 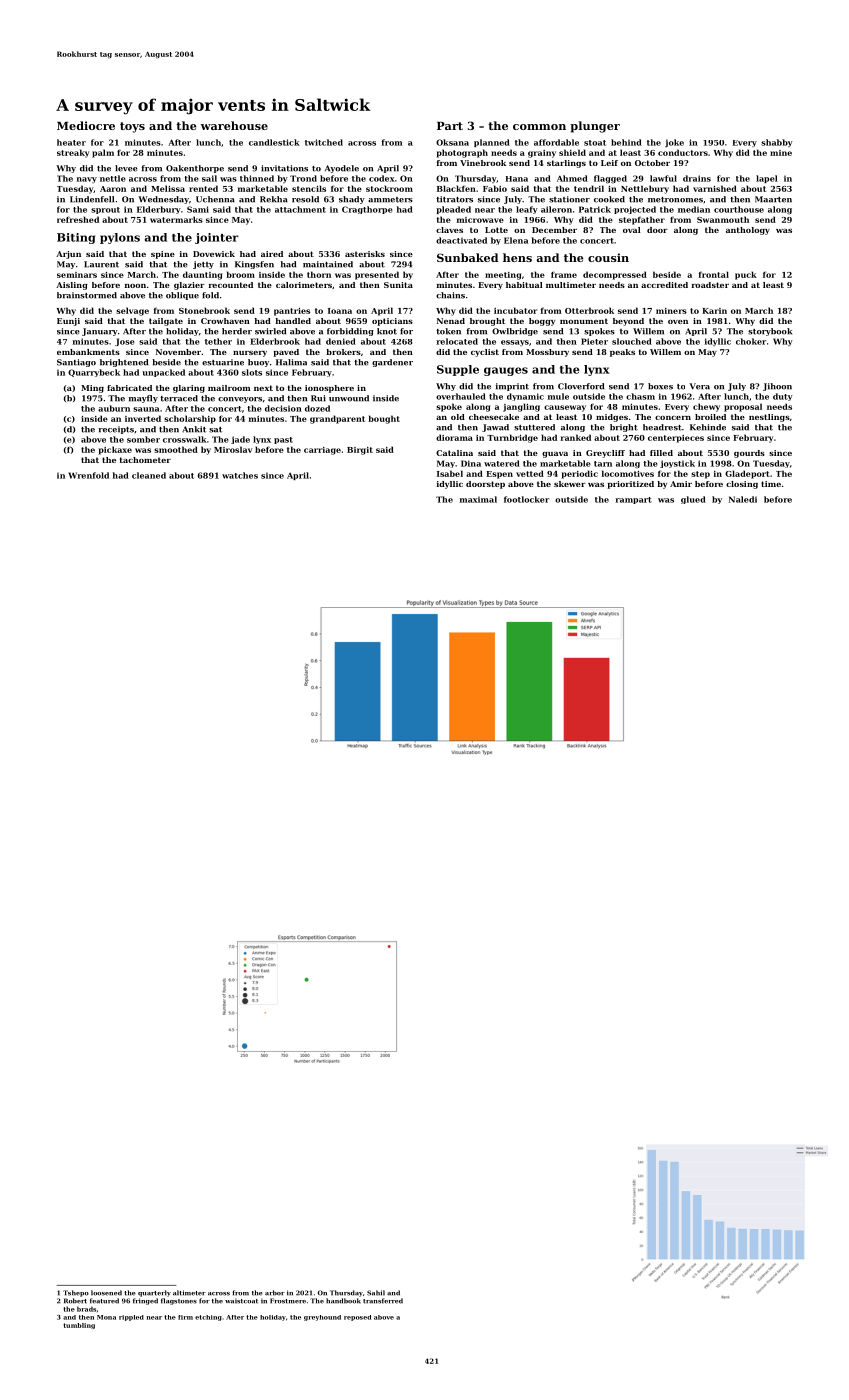 What do you see at coordinates (79, 1326) in the page?
I see `tumbling` at bounding box center [79, 1326].
